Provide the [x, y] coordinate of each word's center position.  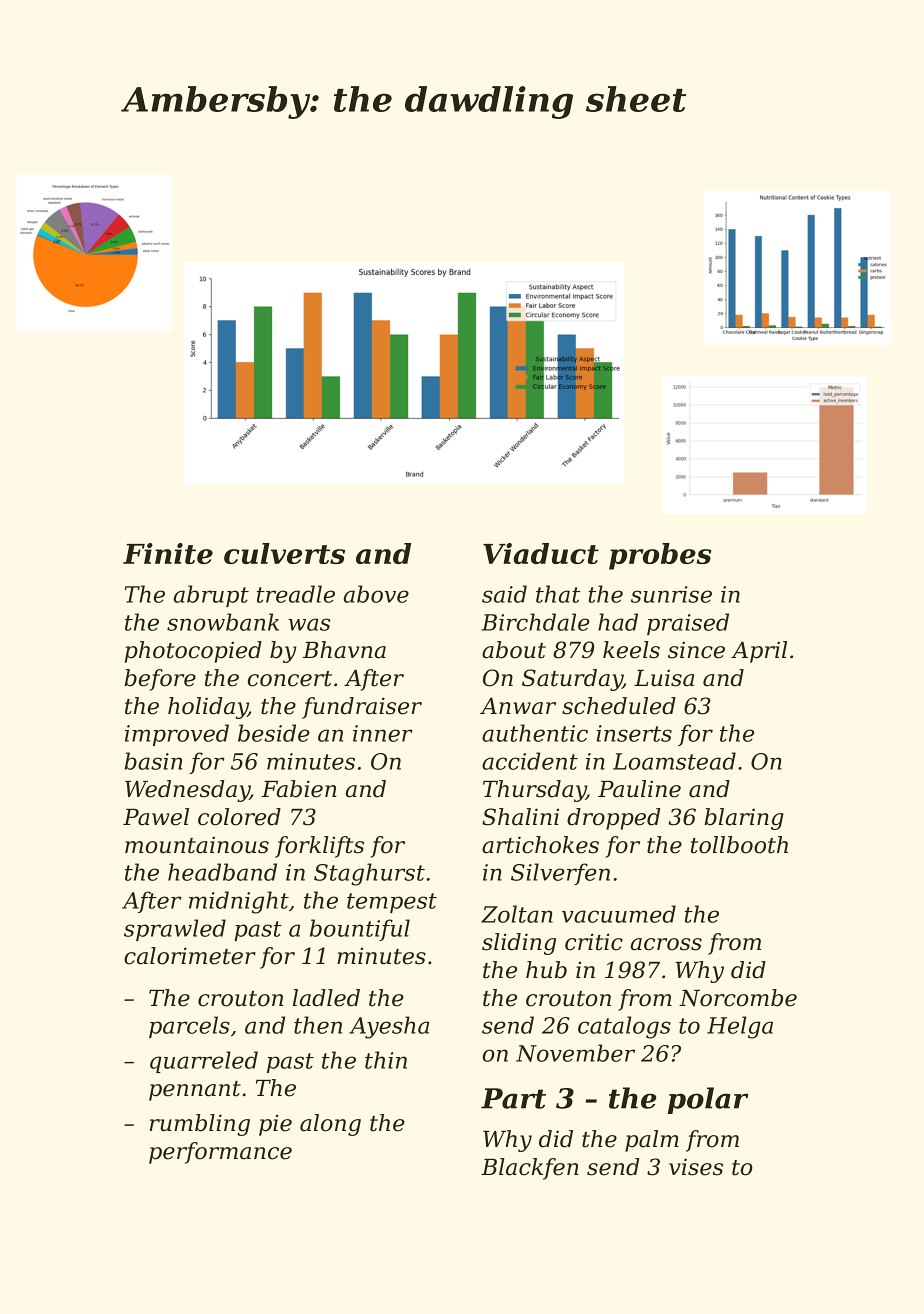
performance [220, 1153]
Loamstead [674, 761]
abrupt [211, 596]
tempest [392, 903]
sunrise [671, 594]
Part [513, 1098]
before [160, 680]
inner [383, 733]
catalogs [624, 1027]
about [514, 650]
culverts [284, 553]
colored [239, 817]
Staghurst [369, 874]
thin [386, 1060]
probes [660, 556]
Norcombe [738, 998]
